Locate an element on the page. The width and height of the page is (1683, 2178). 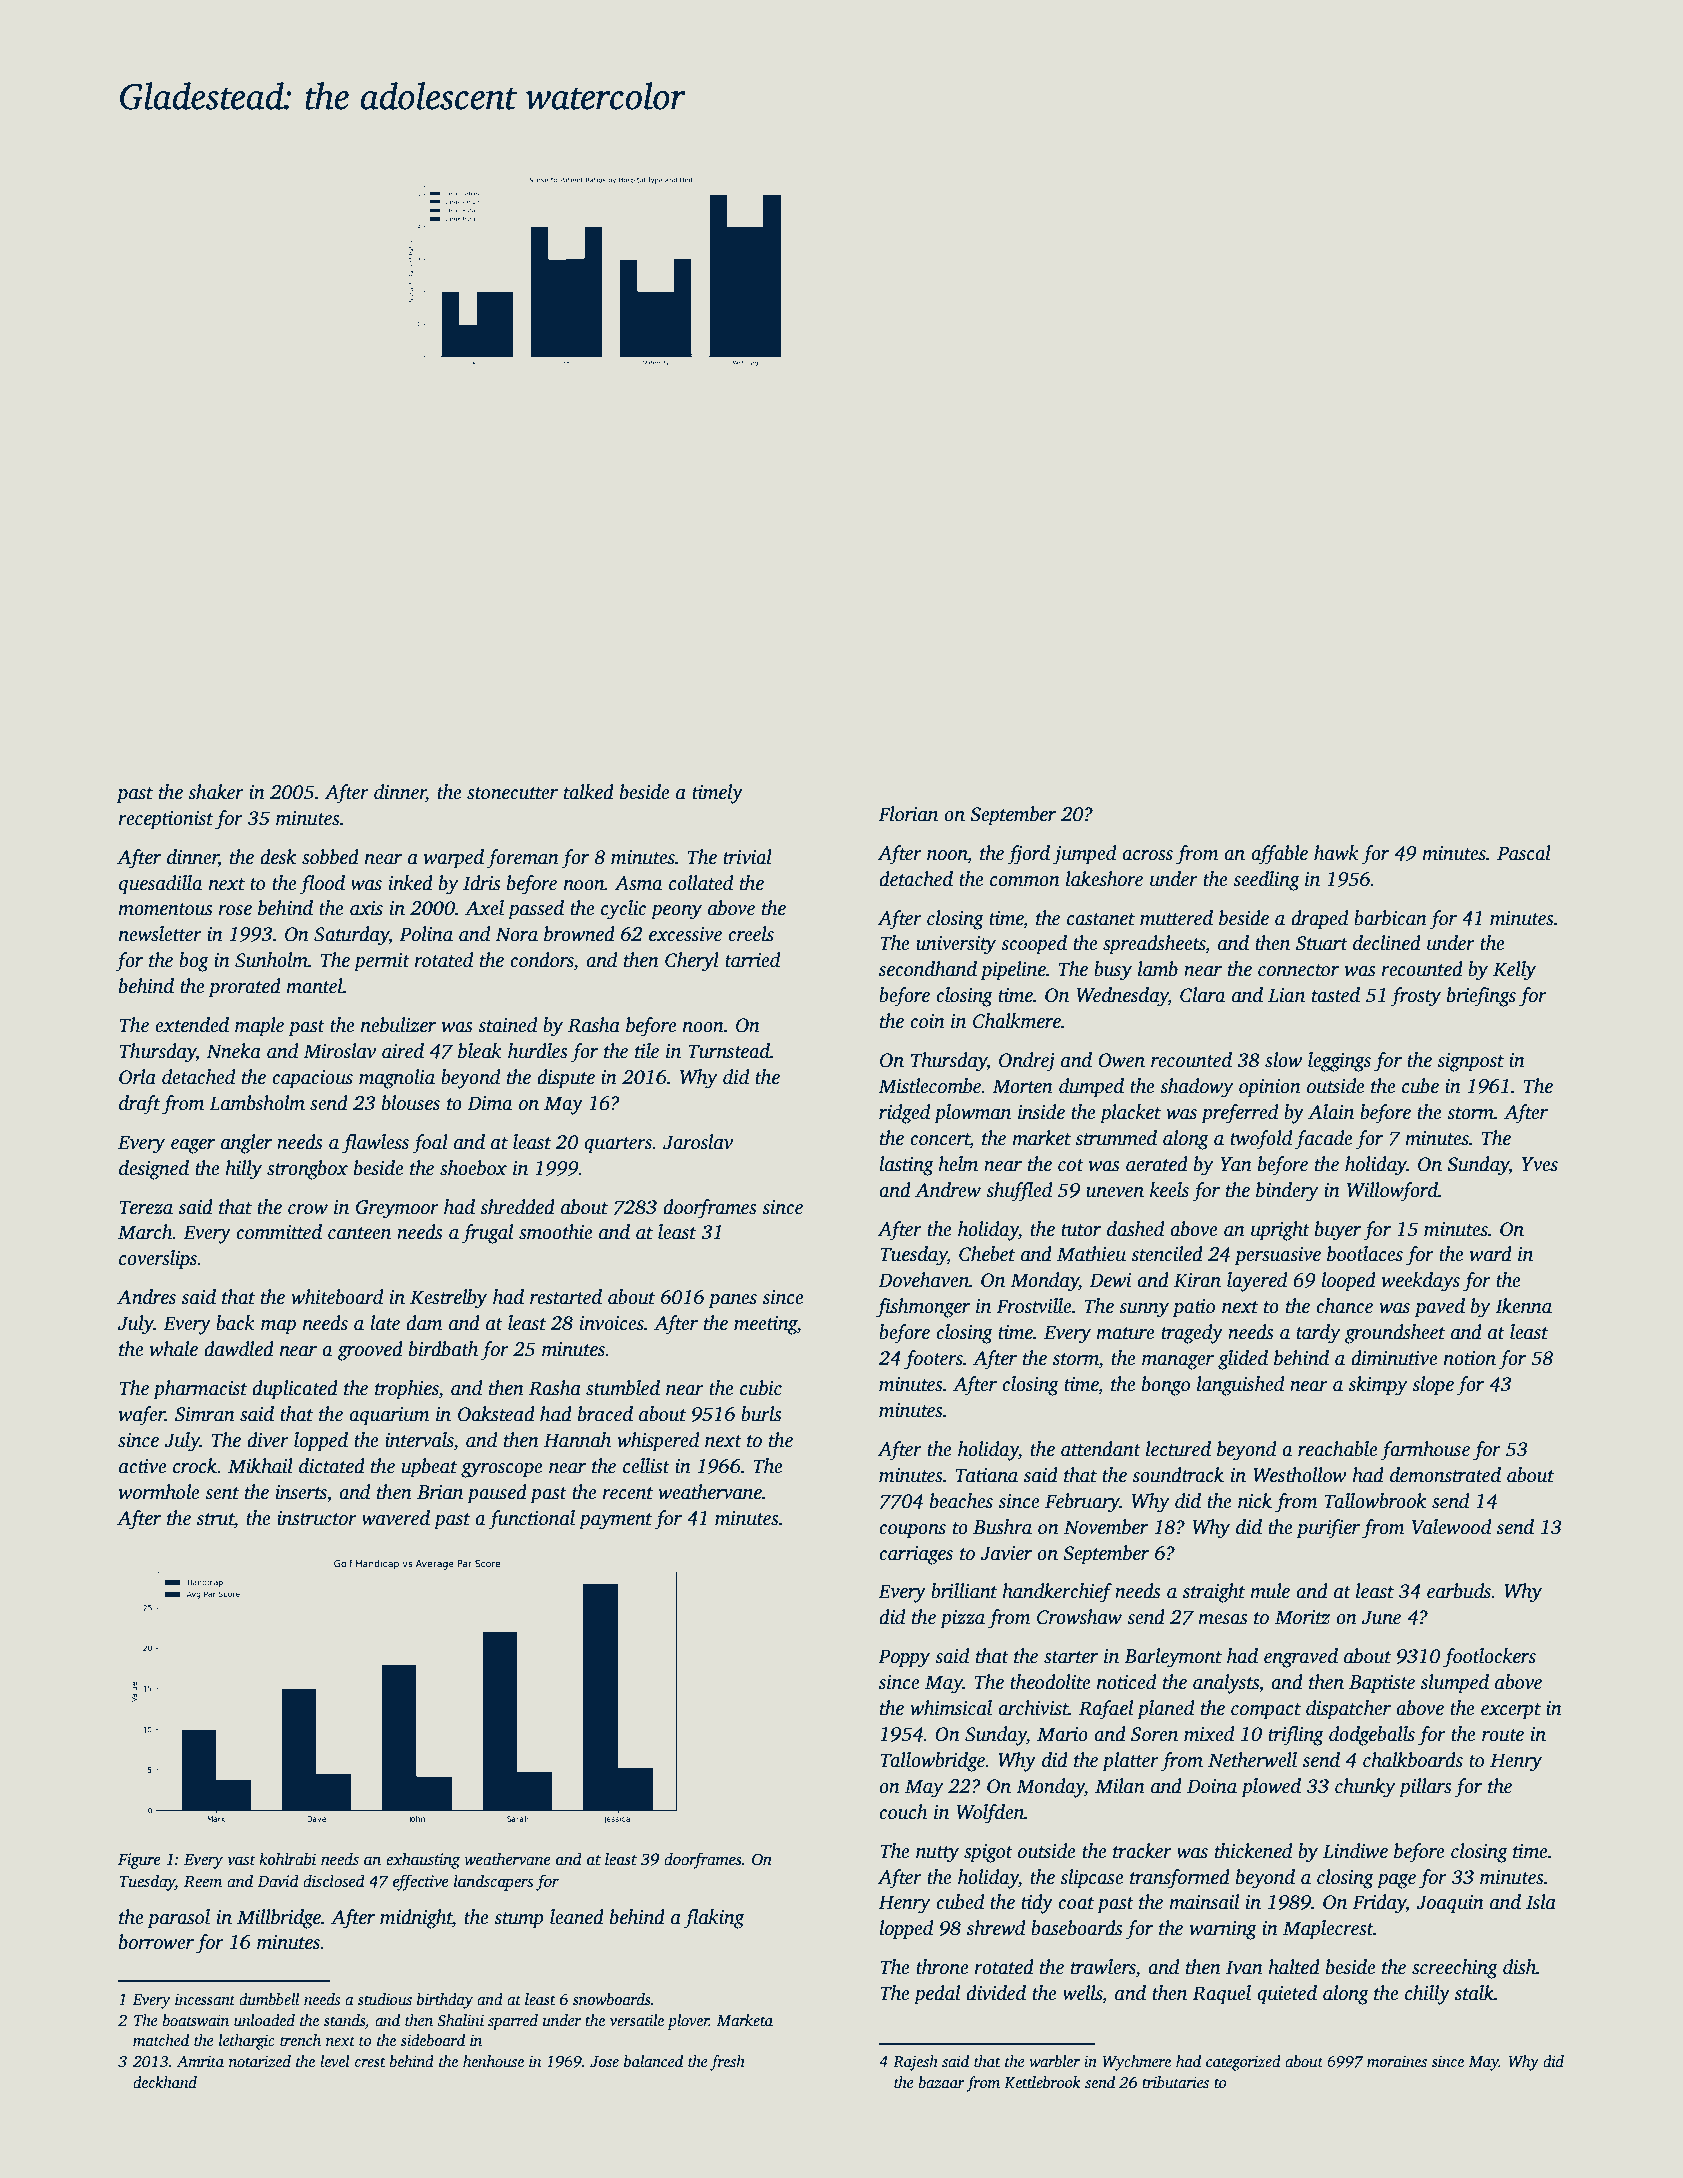
warped is located at coordinates (453, 859).
